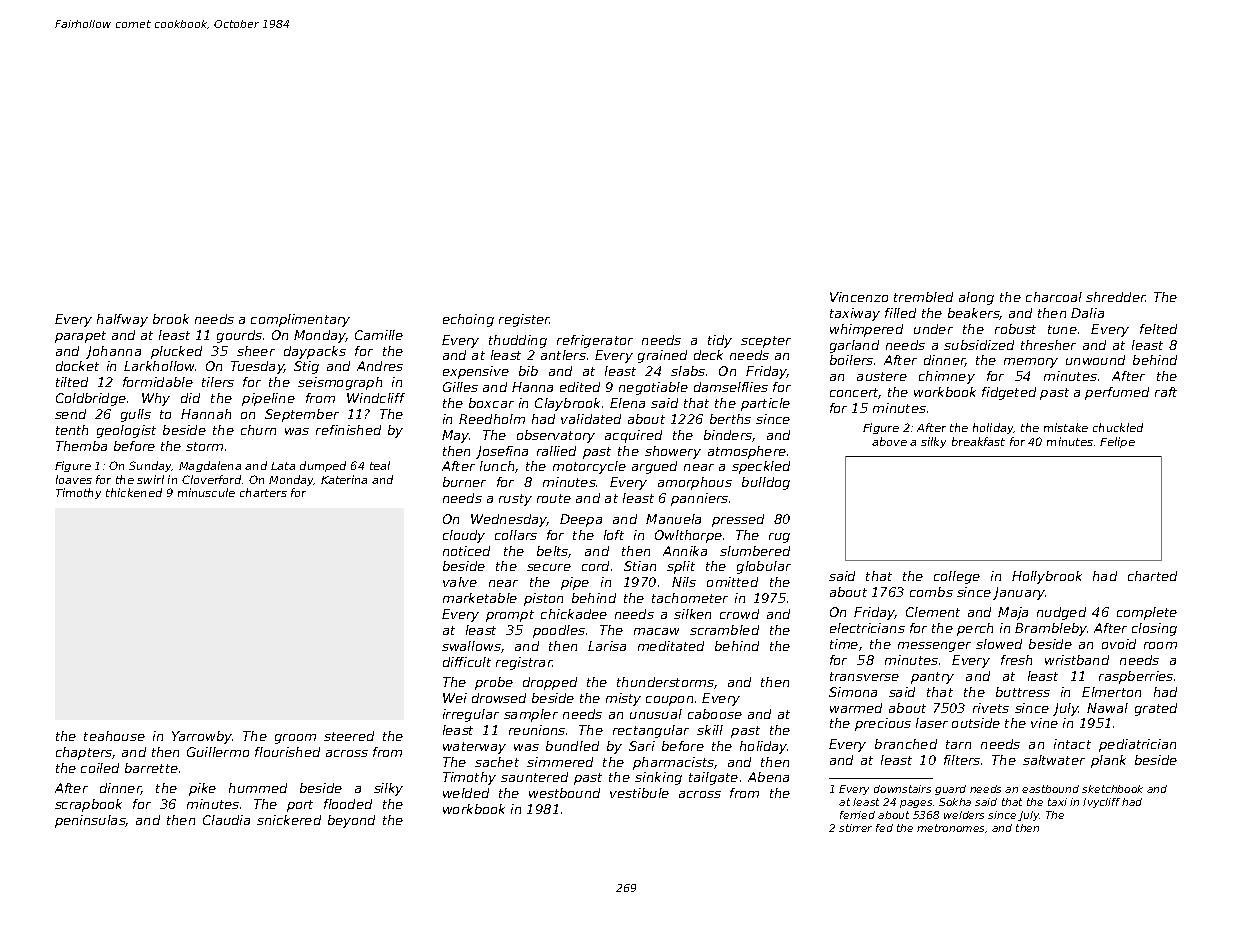 The height and width of the screenshot is (952, 1233). What do you see at coordinates (134, 492) in the screenshot?
I see `thickened` at bounding box center [134, 492].
